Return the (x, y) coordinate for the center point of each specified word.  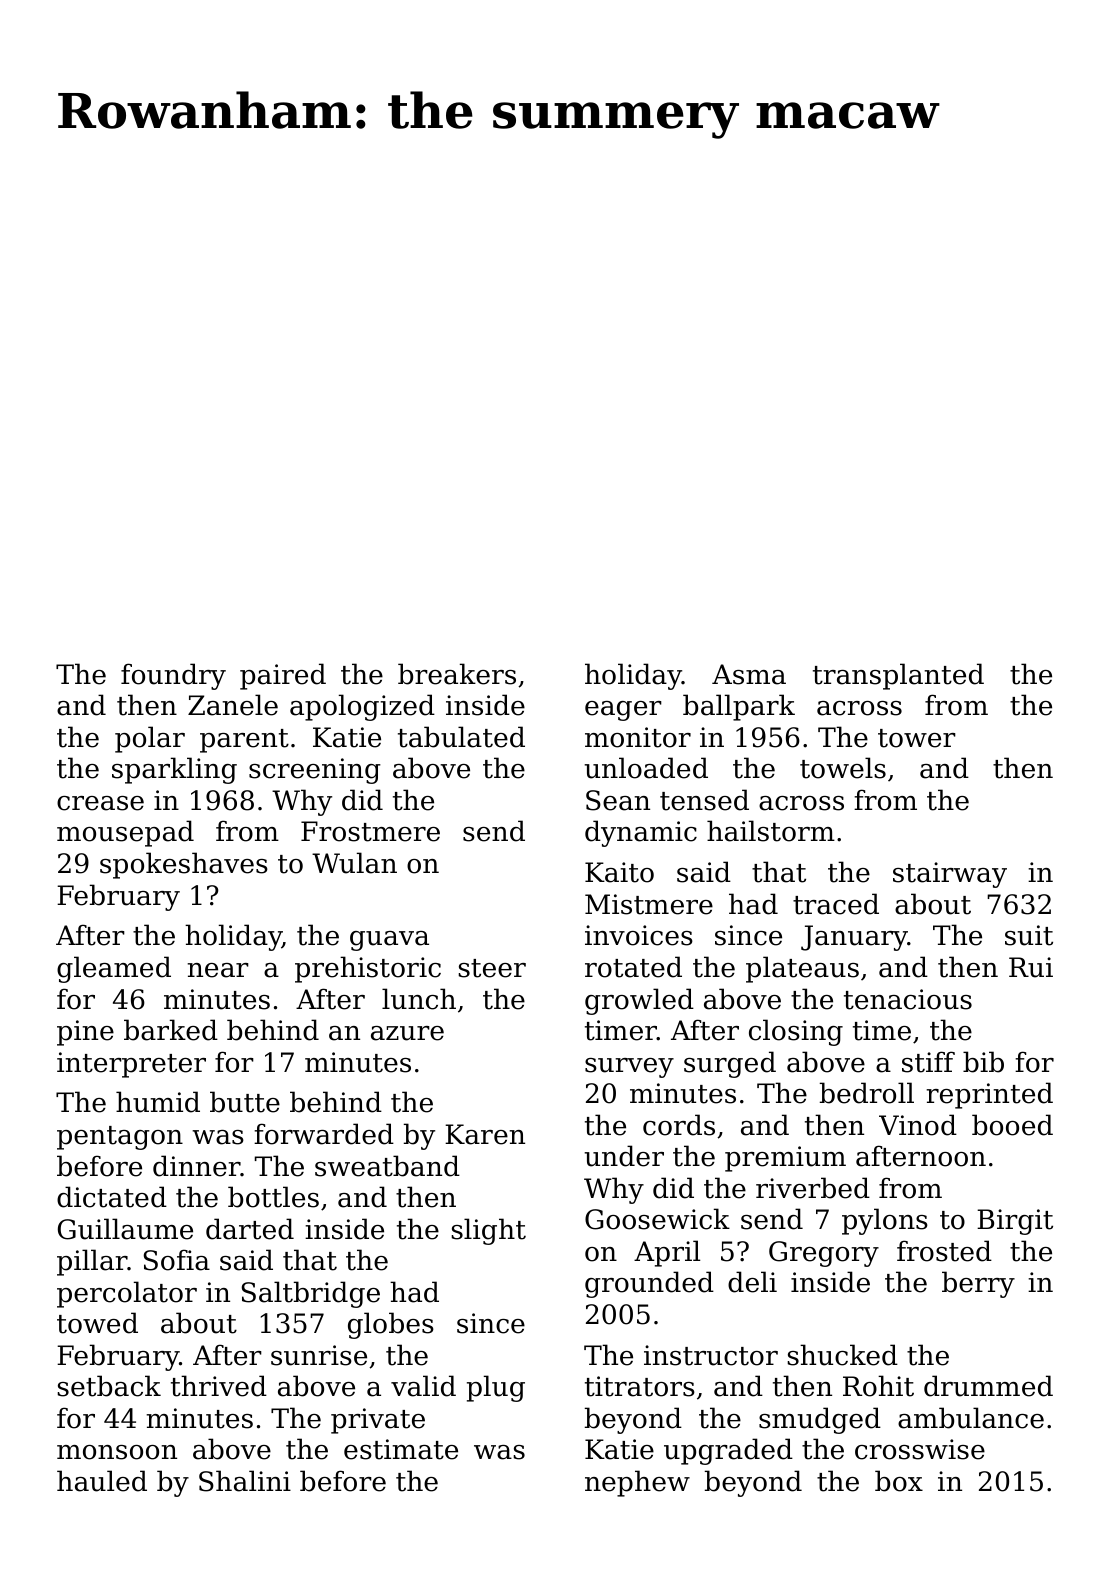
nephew (637, 1483)
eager (623, 711)
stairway (950, 875)
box (899, 1481)
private (378, 1421)
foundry (173, 676)
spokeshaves (184, 865)
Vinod (918, 1125)
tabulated (461, 737)
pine (85, 1033)
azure (407, 1033)
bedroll (867, 1093)
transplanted (898, 676)
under (624, 1156)
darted (250, 1229)
